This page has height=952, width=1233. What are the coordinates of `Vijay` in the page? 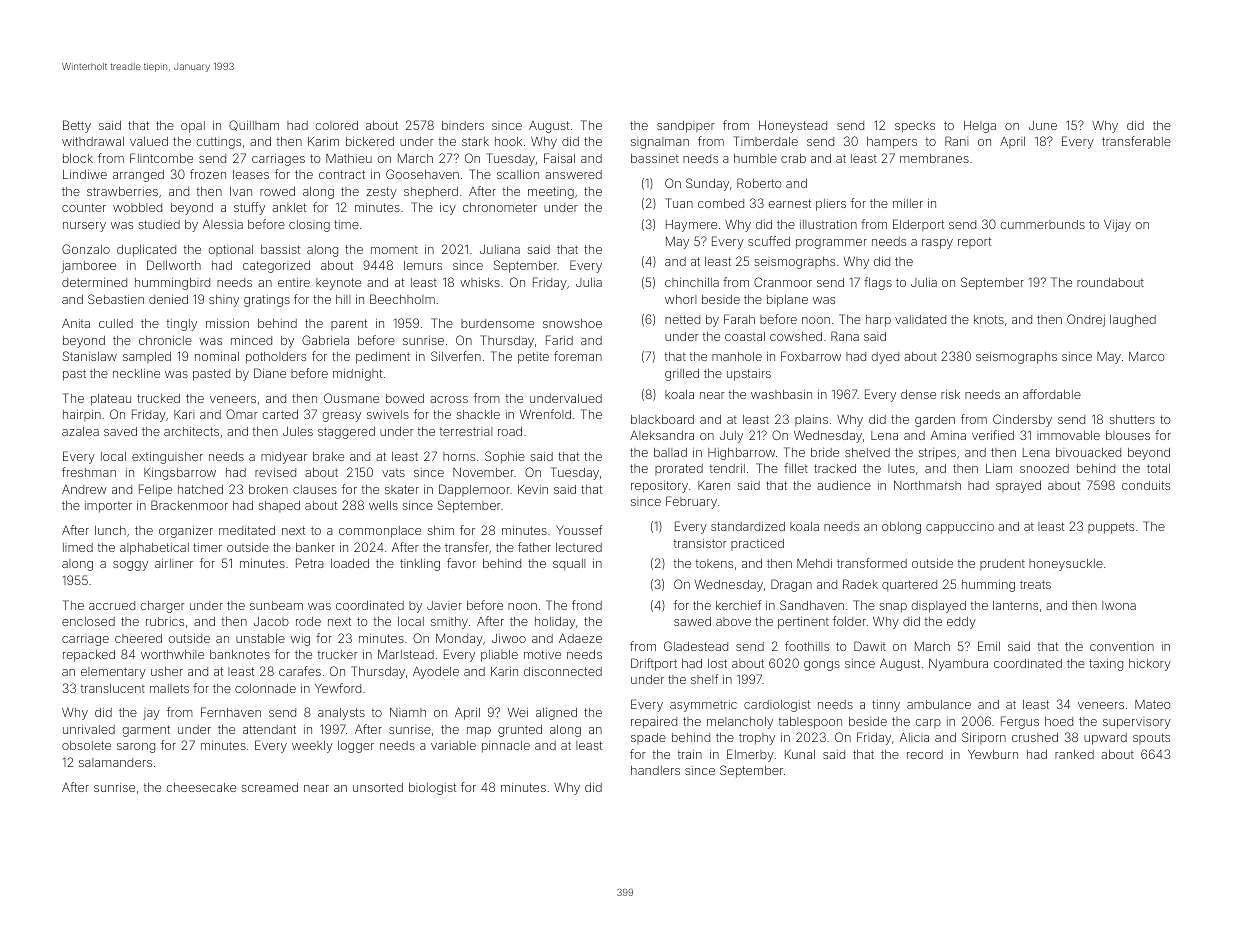 It's located at (1117, 226).
